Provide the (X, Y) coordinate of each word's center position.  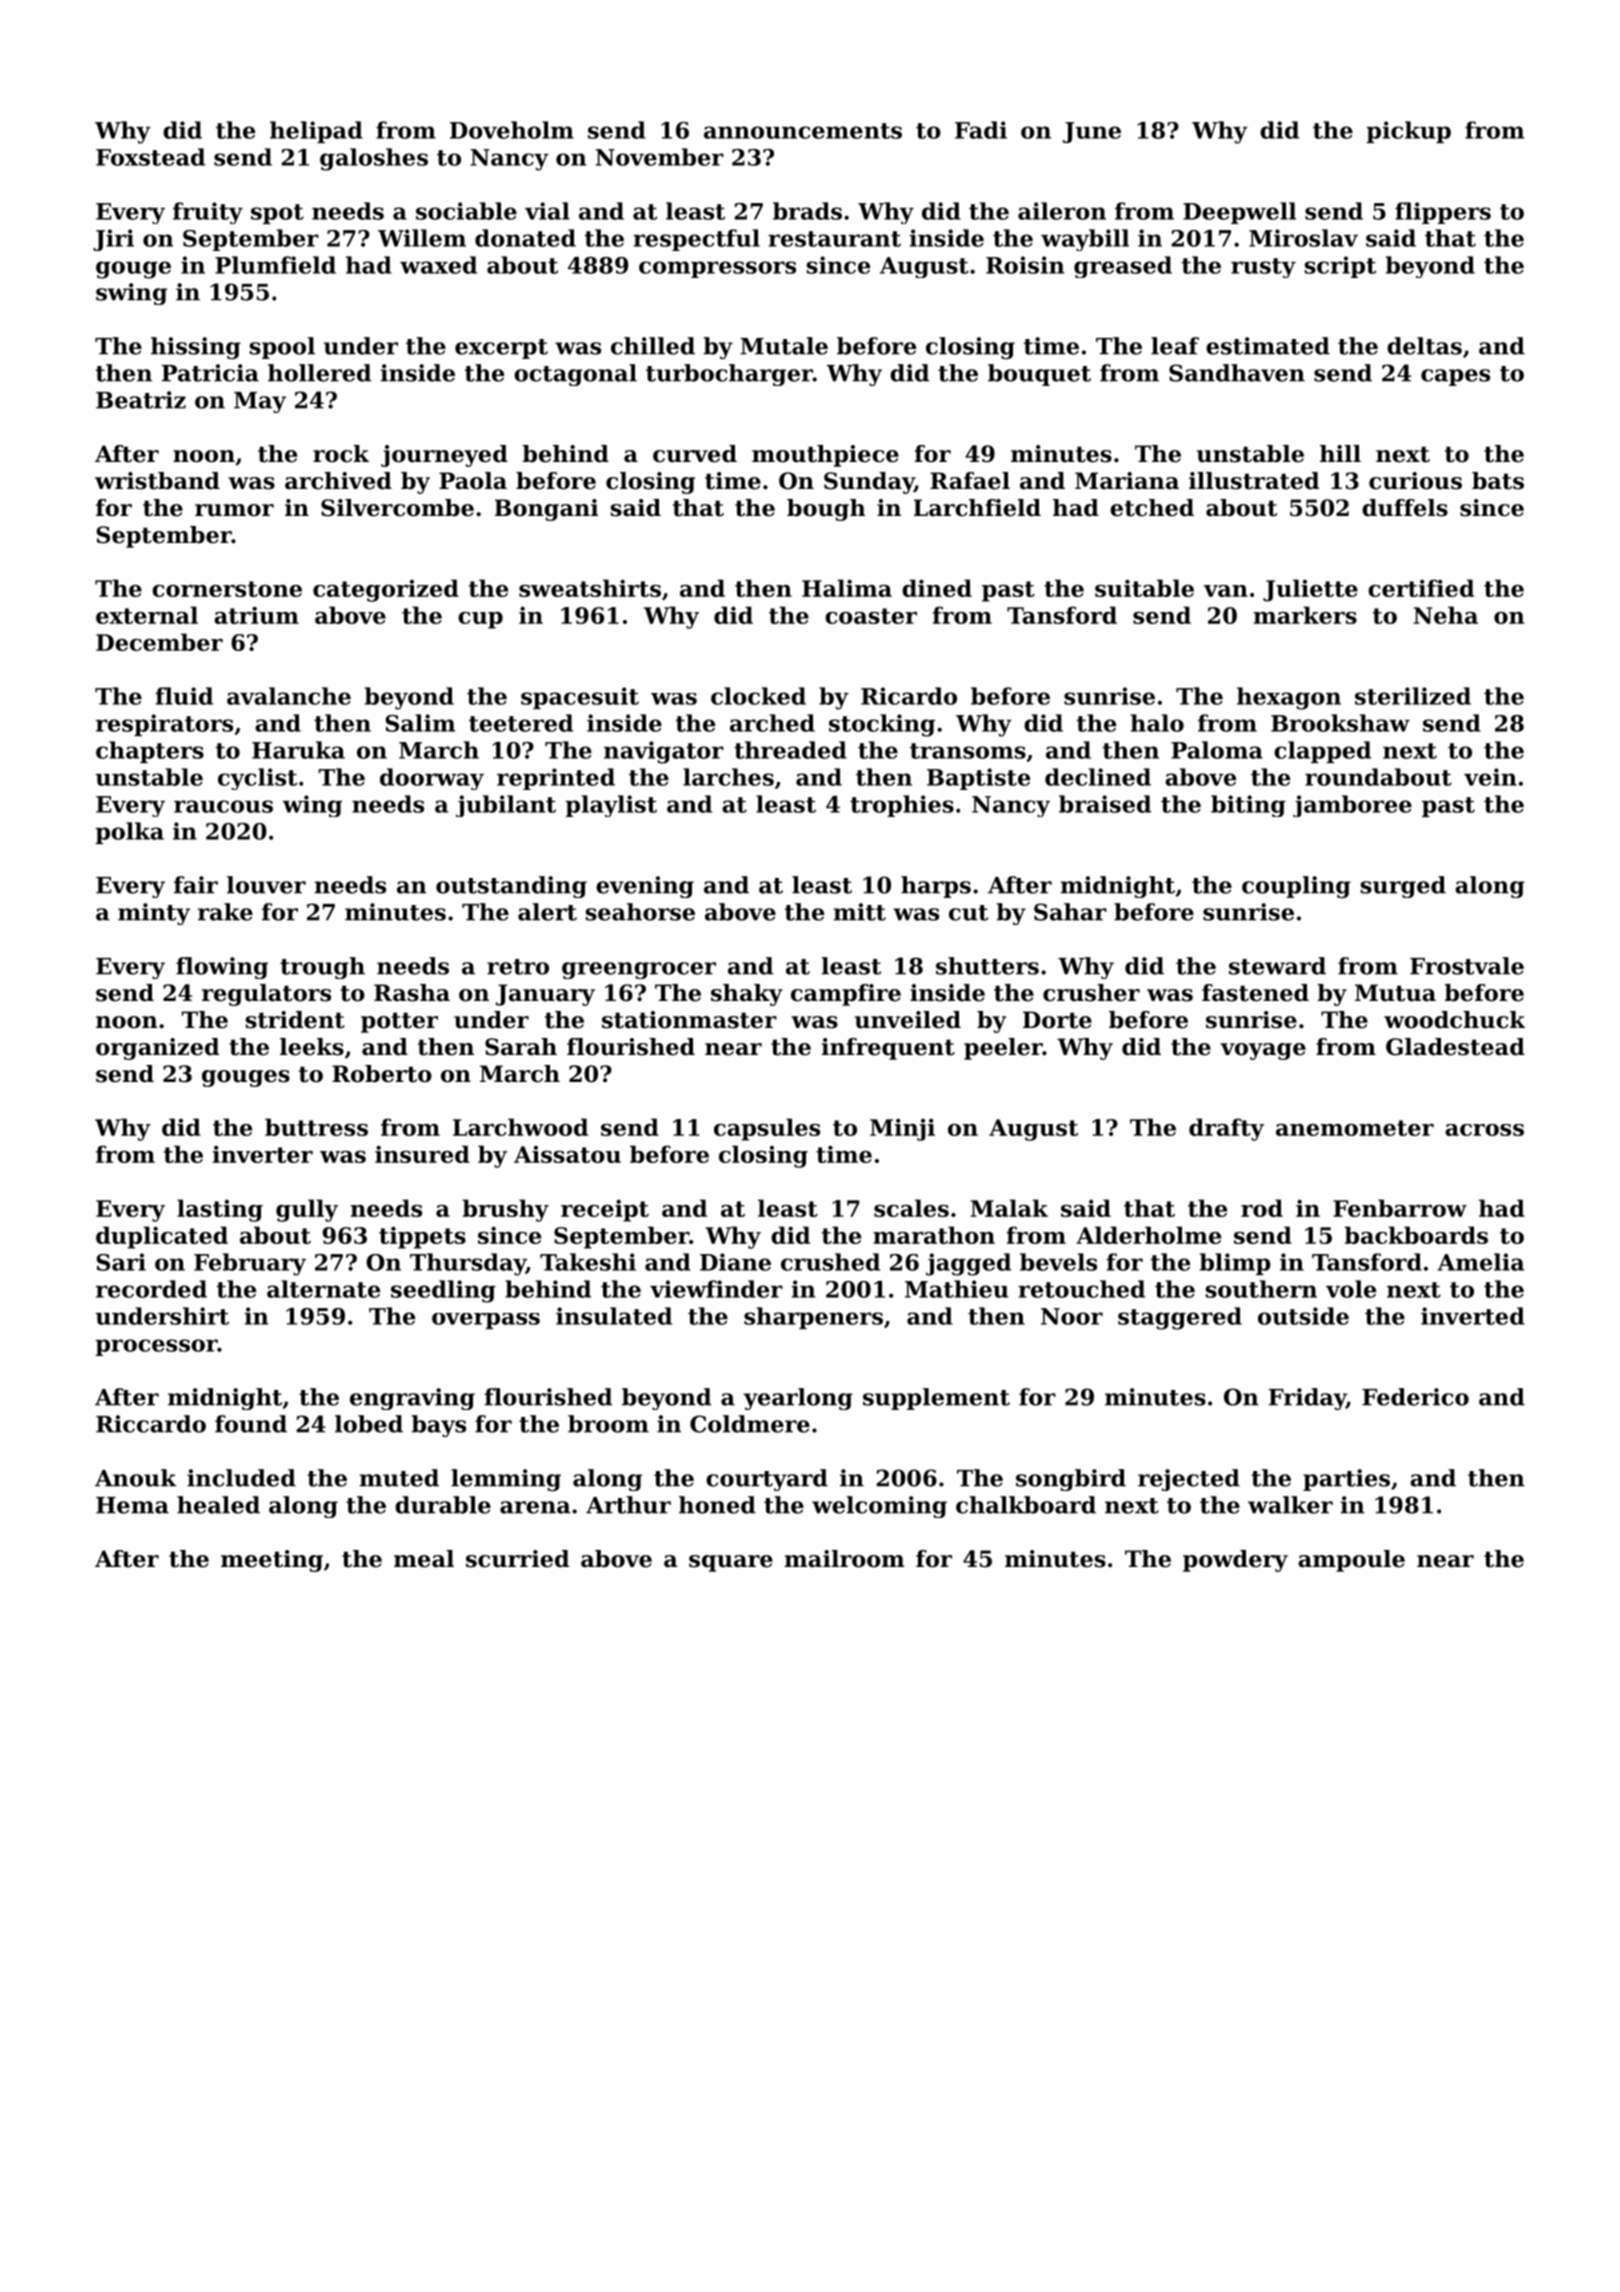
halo (1157, 723)
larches (728, 777)
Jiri (113, 240)
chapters (150, 752)
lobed (369, 1424)
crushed (830, 1262)
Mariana (1127, 481)
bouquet (1039, 375)
